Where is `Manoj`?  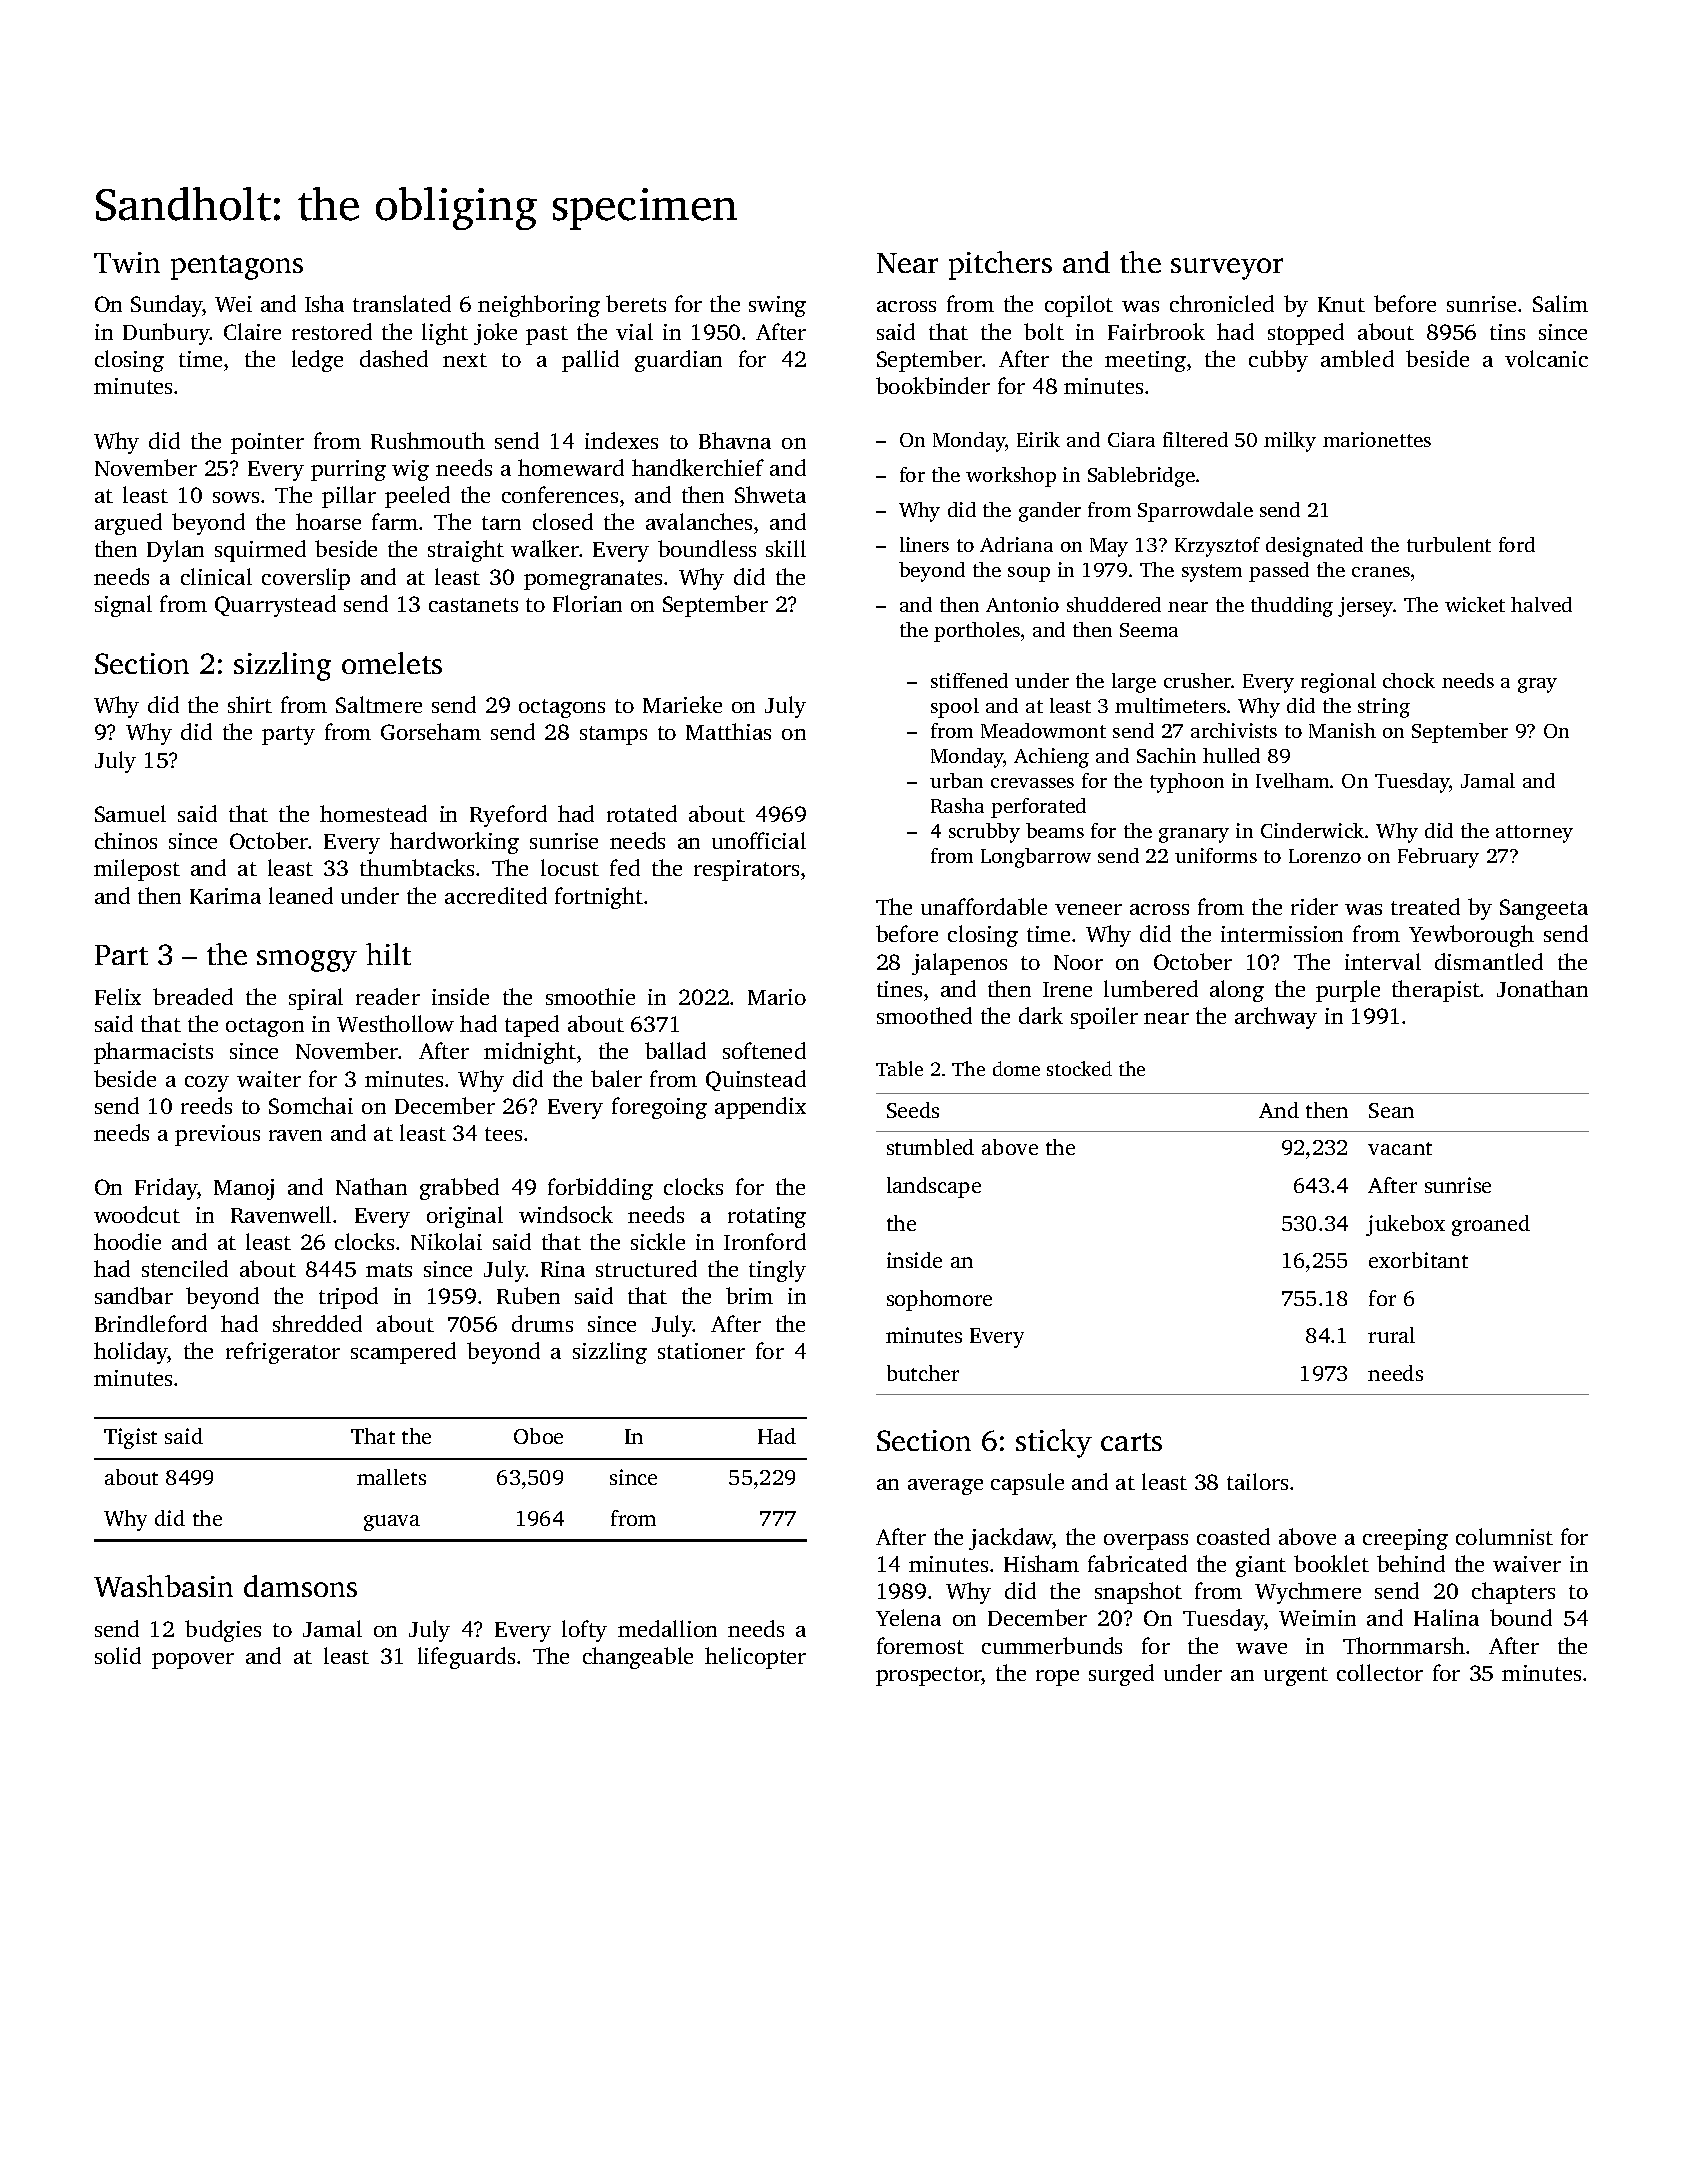 Manoj is located at coordinates (244, 1189).
